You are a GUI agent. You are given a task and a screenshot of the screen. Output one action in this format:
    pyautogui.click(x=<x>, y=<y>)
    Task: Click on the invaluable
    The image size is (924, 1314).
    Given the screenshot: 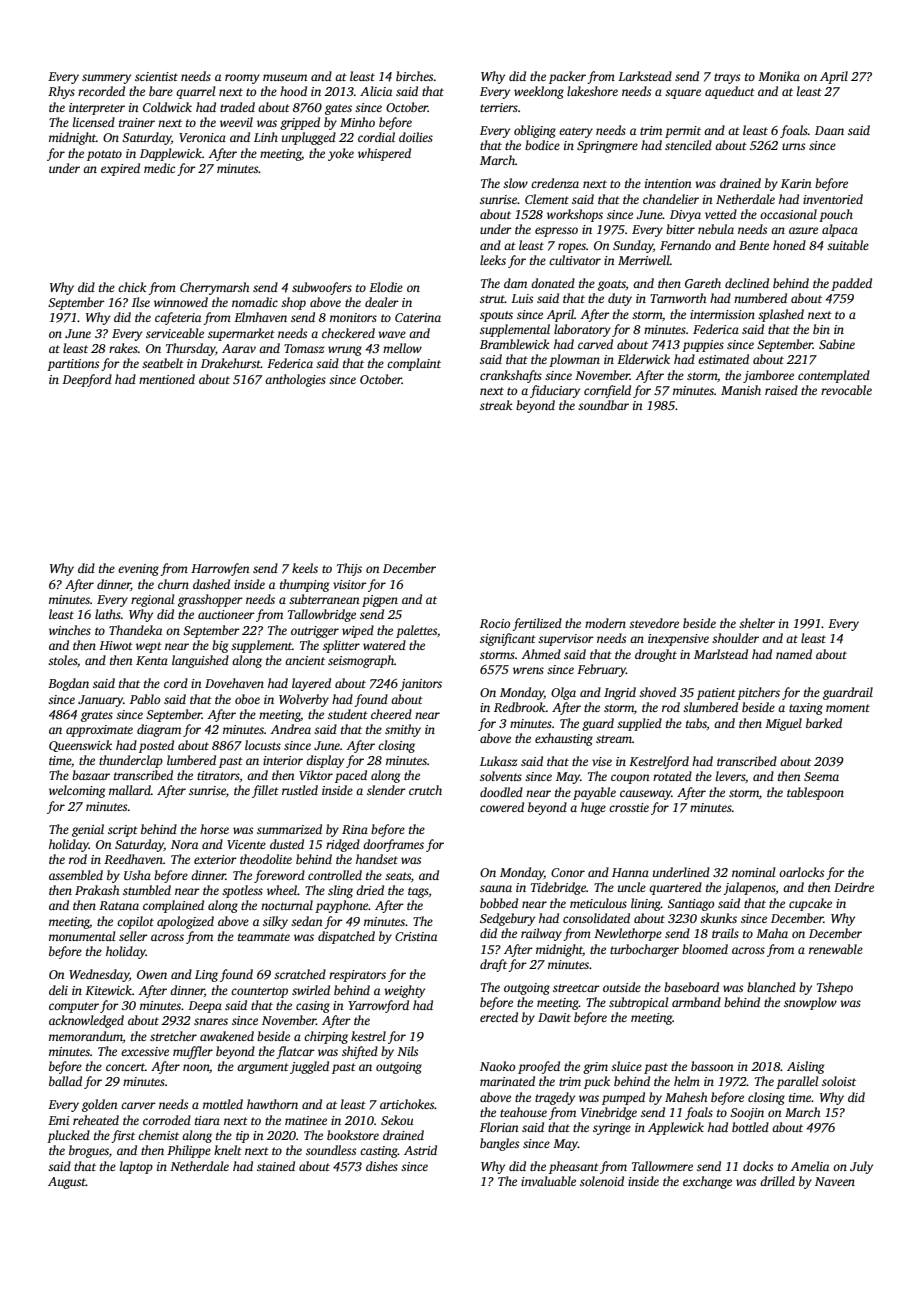 What is the action you would take?
    pyautogui.click(x=548, y=1181)
